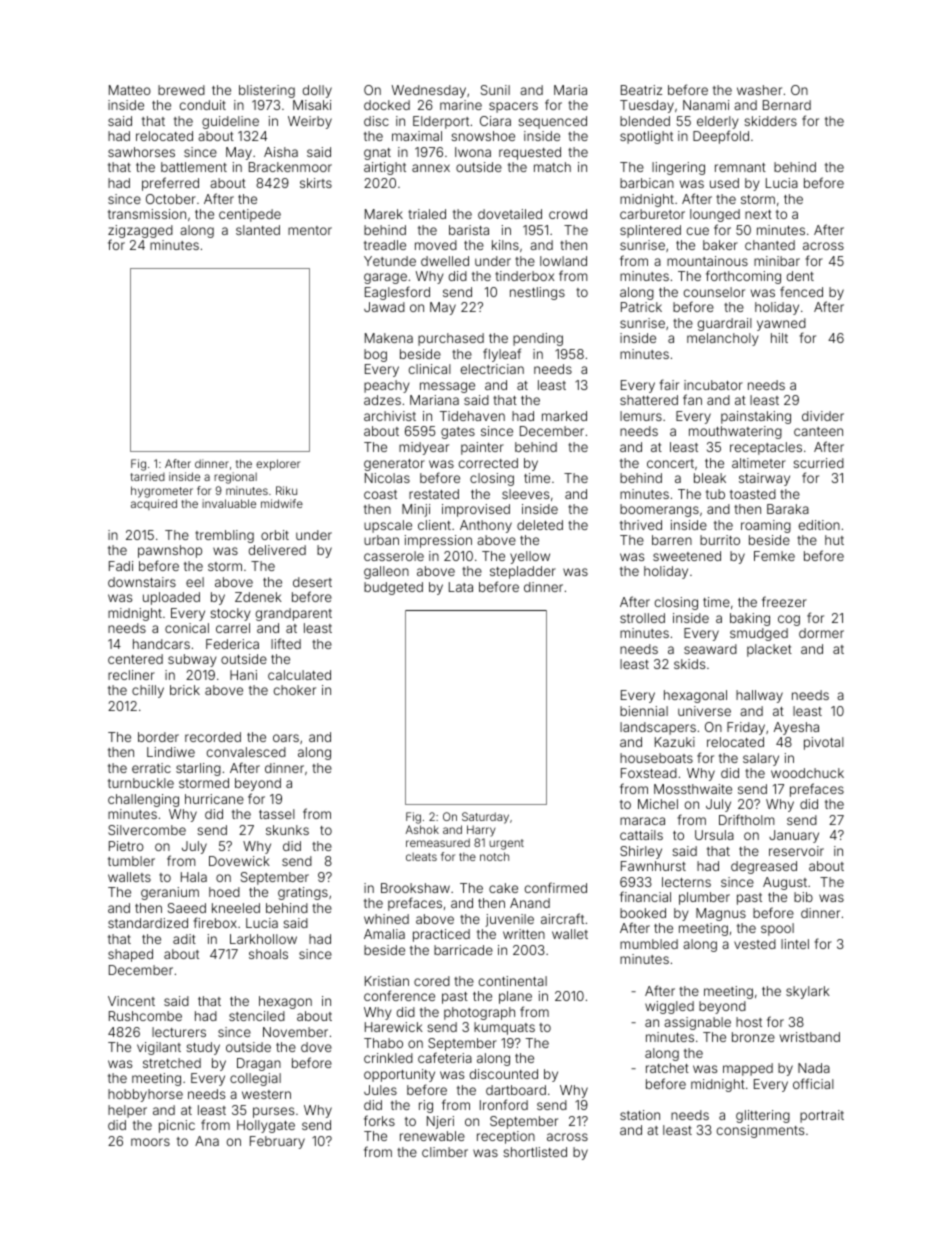 This document has height=1233, width=952. Describe the element at coordinates (524, 934) in the document. I see `written` at that location.
